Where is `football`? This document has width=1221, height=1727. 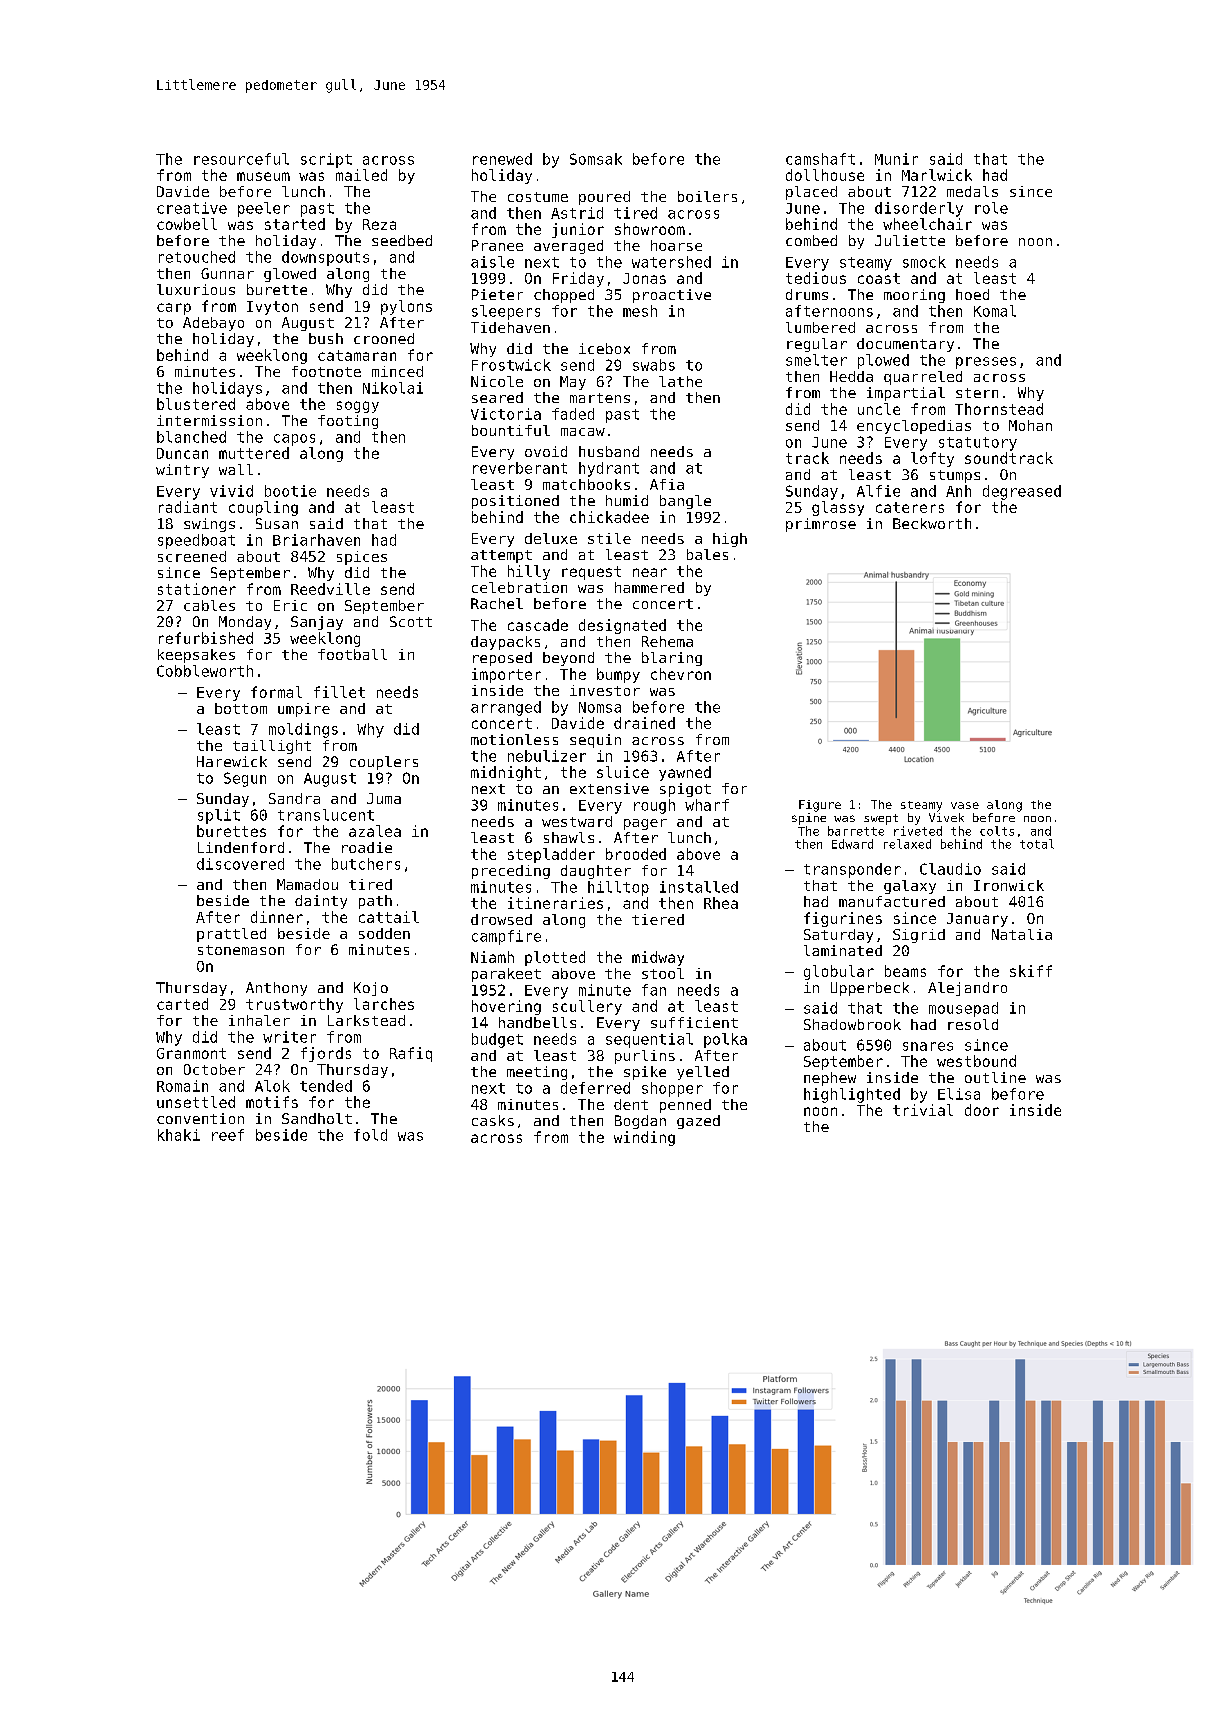 football is located at coordinates (352, 654).
